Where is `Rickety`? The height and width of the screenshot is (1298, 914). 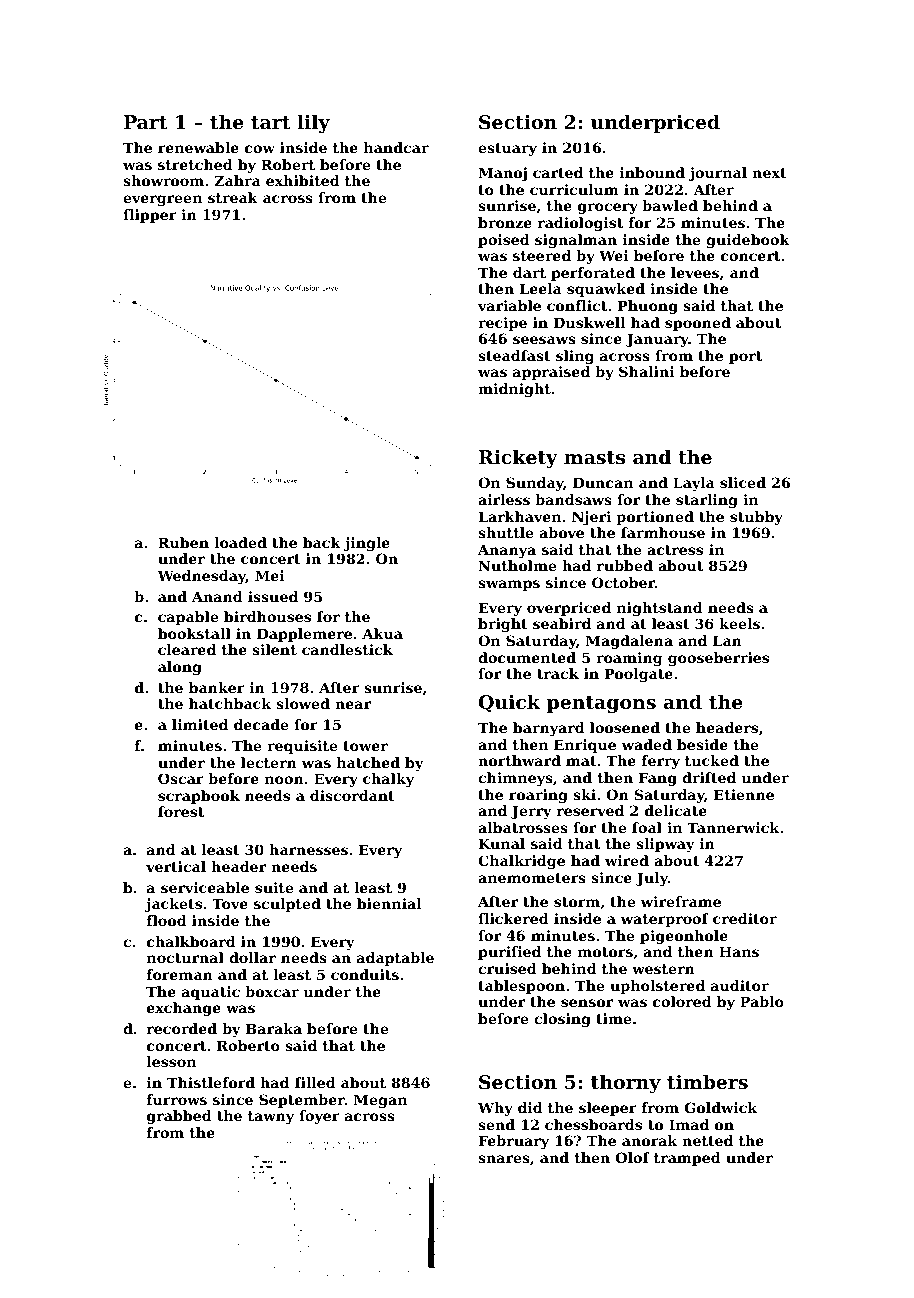 Rickety is located at coordinates (518, 458).
